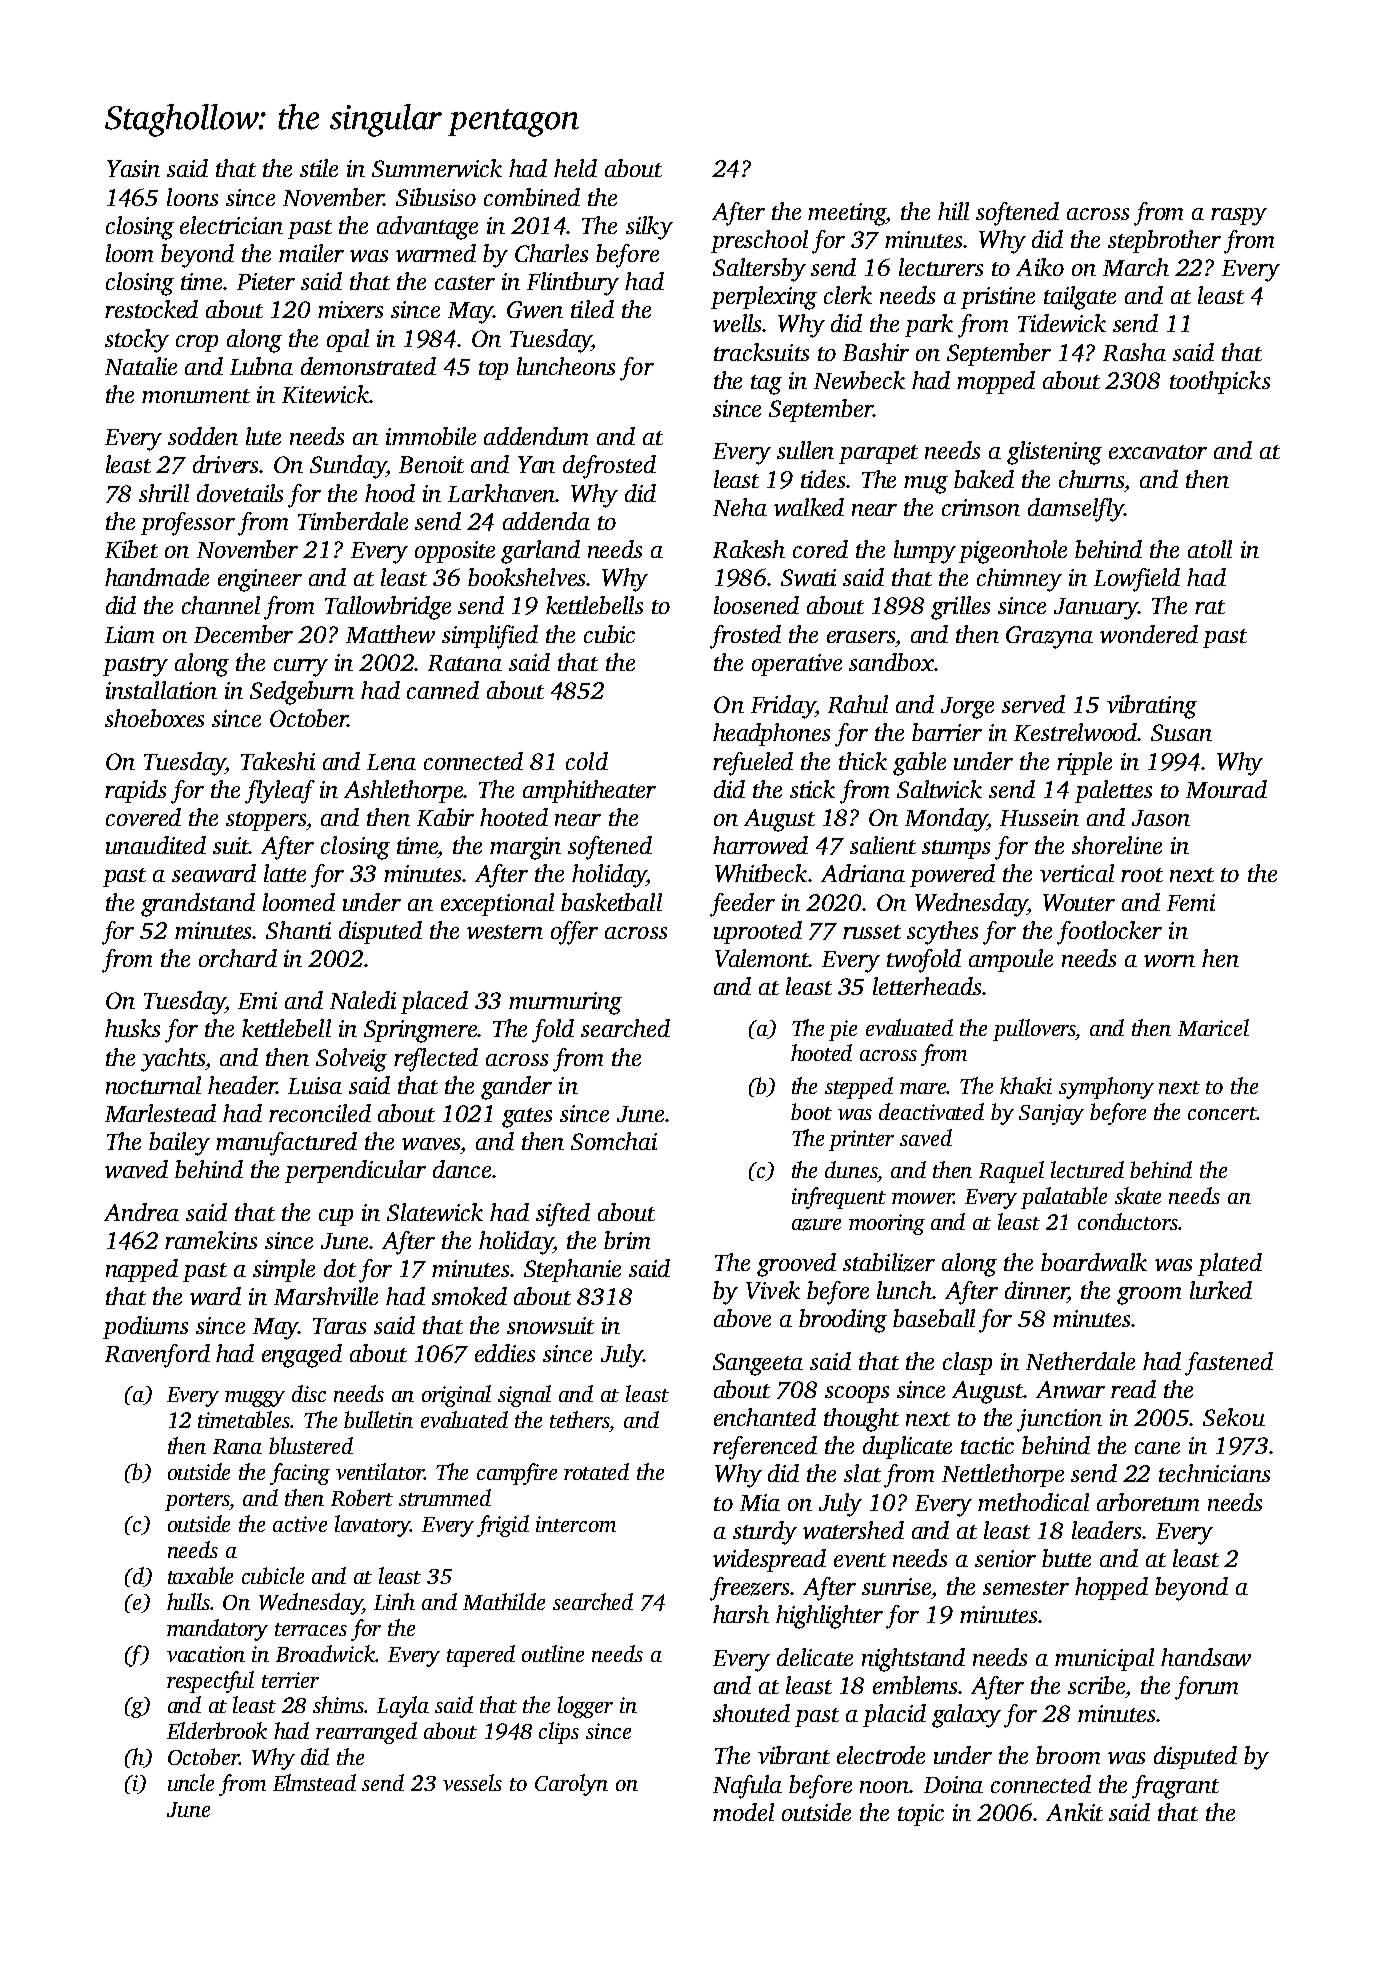 This screenshot has height=1969, width=1386. I want to click on installation, so click(161, 690).
